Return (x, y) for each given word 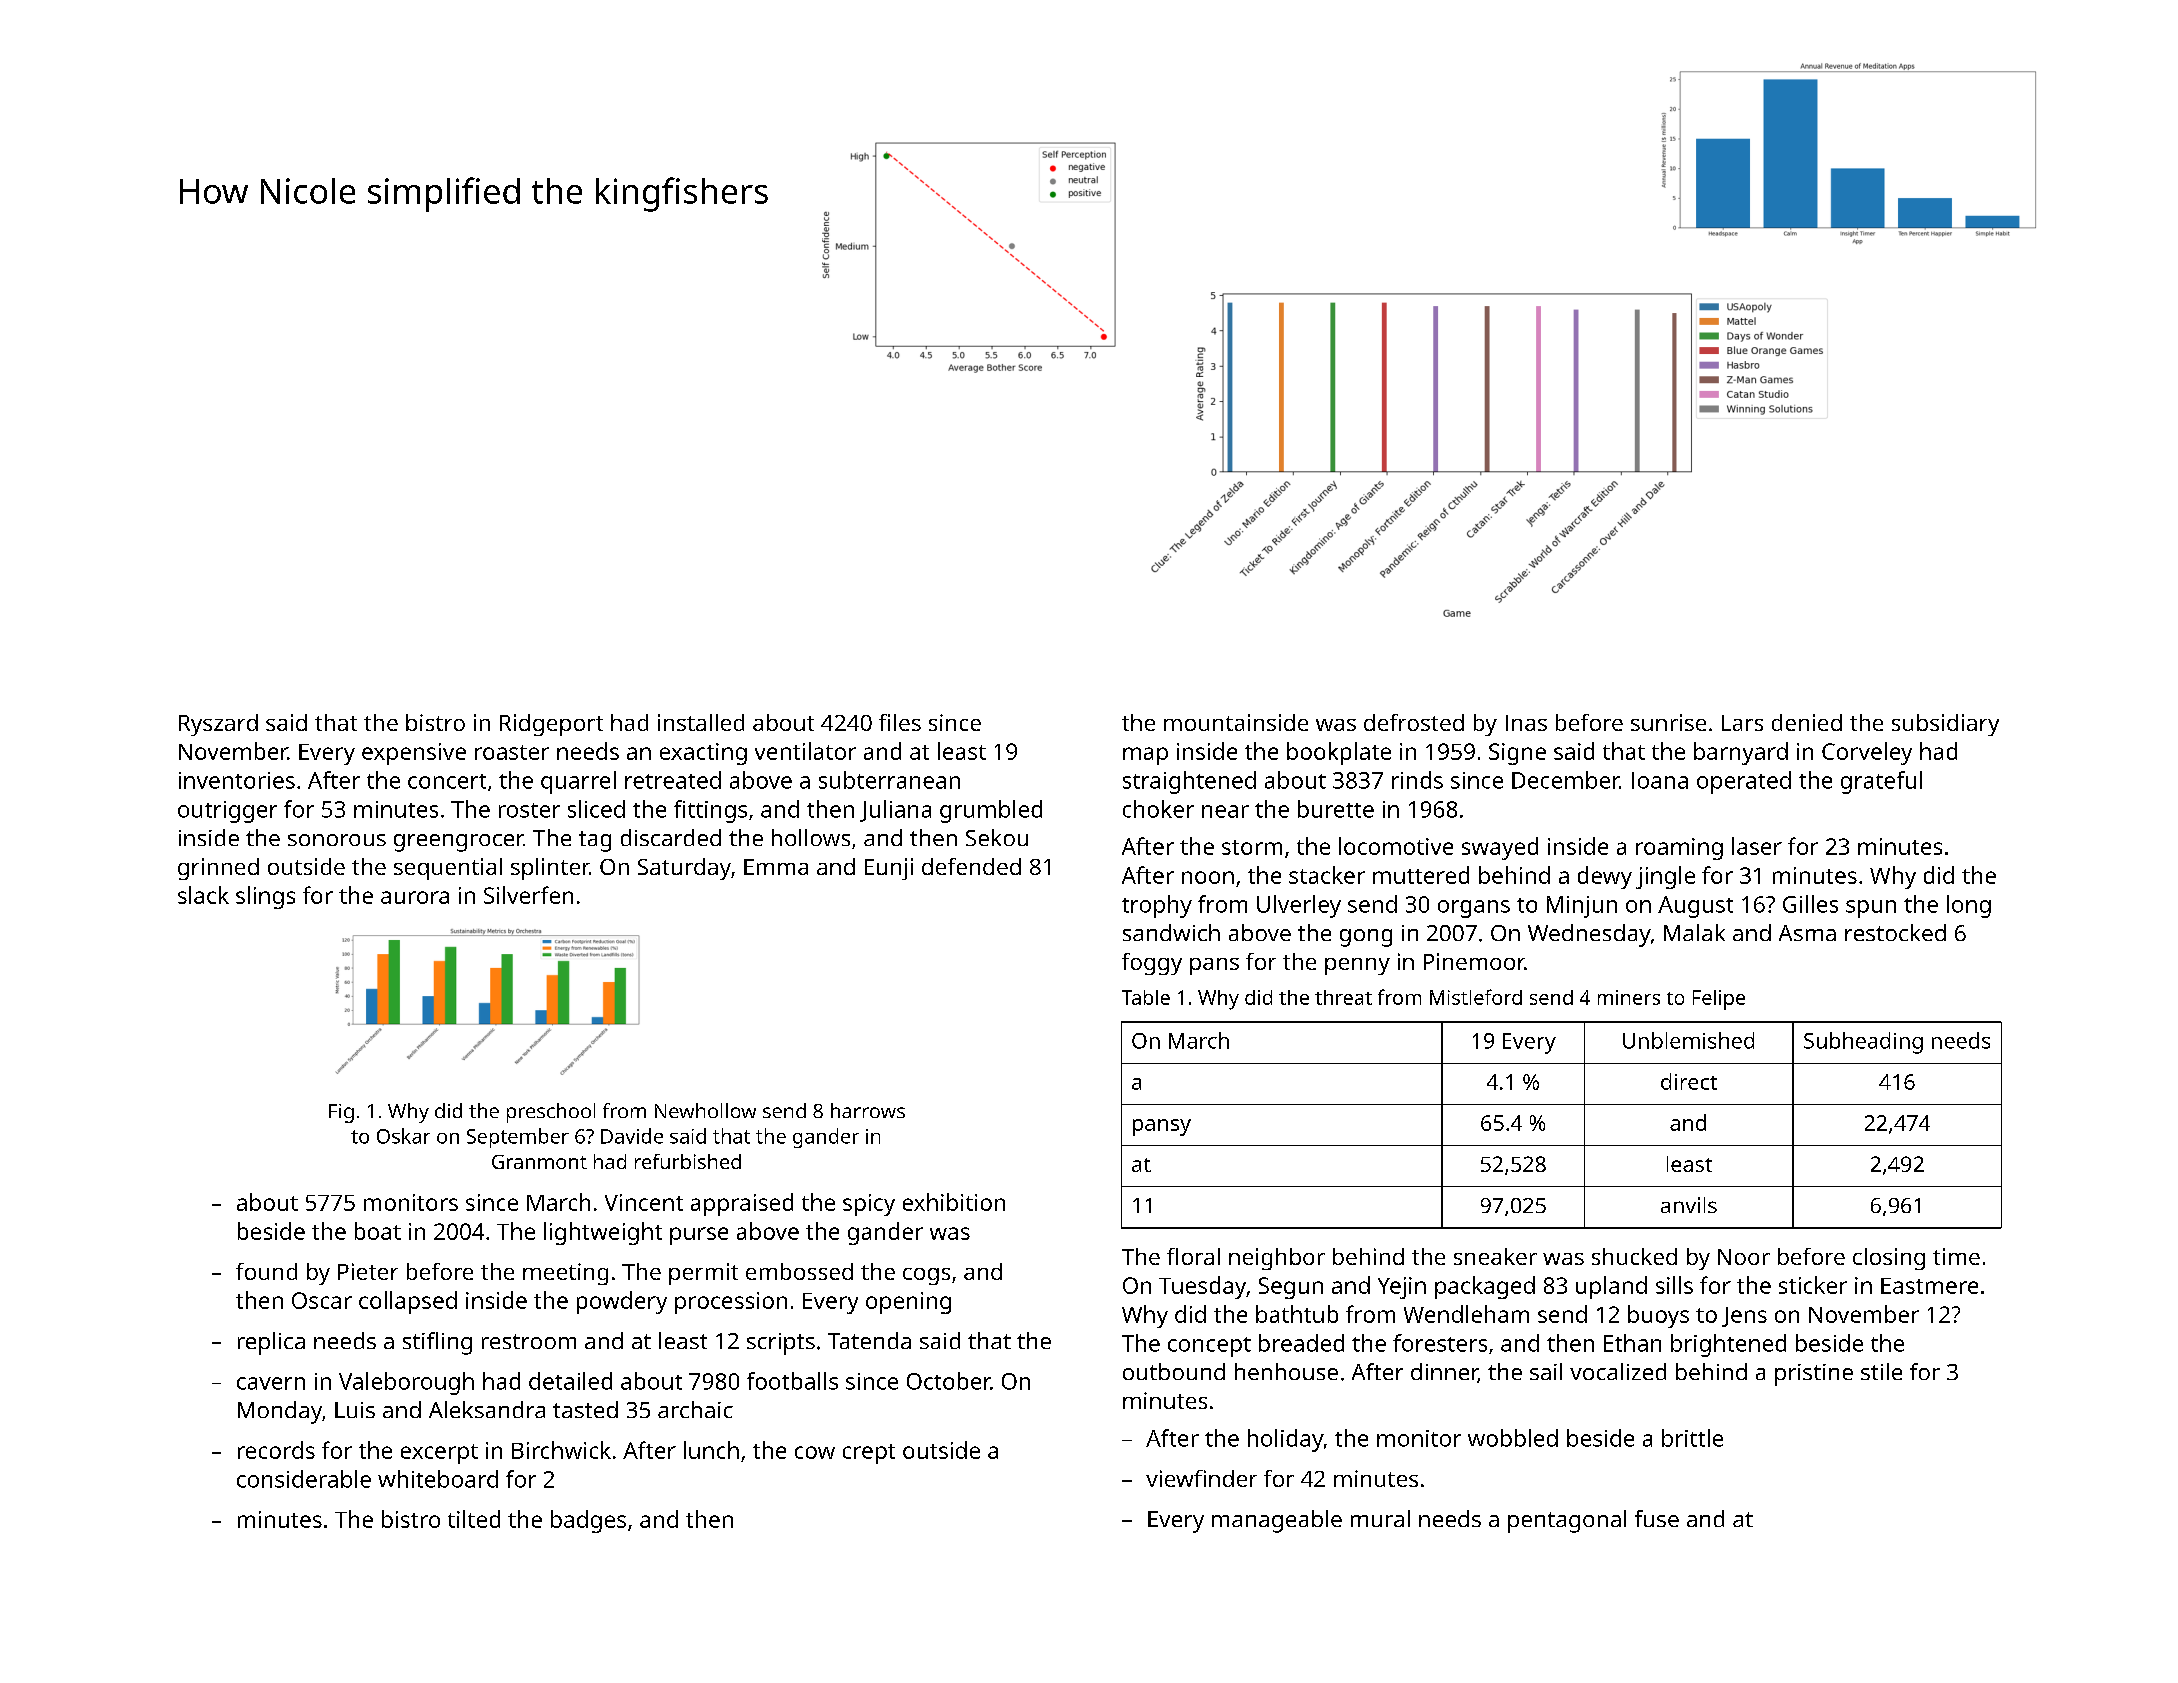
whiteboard (438, 1479)
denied (1807, 722)
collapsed (408, 1302)
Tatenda (869, 1340)
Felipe (1719, 1000)
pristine (1814, 1375)
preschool (551, 1113)
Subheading (1863, 1043)
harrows (868, 1110)
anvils (1689, 1205)
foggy (1152, 964)
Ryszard (218, 725)
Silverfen (528, 895)
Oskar (403, 1136)
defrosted (1414, 722)
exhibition (954, 1202)
